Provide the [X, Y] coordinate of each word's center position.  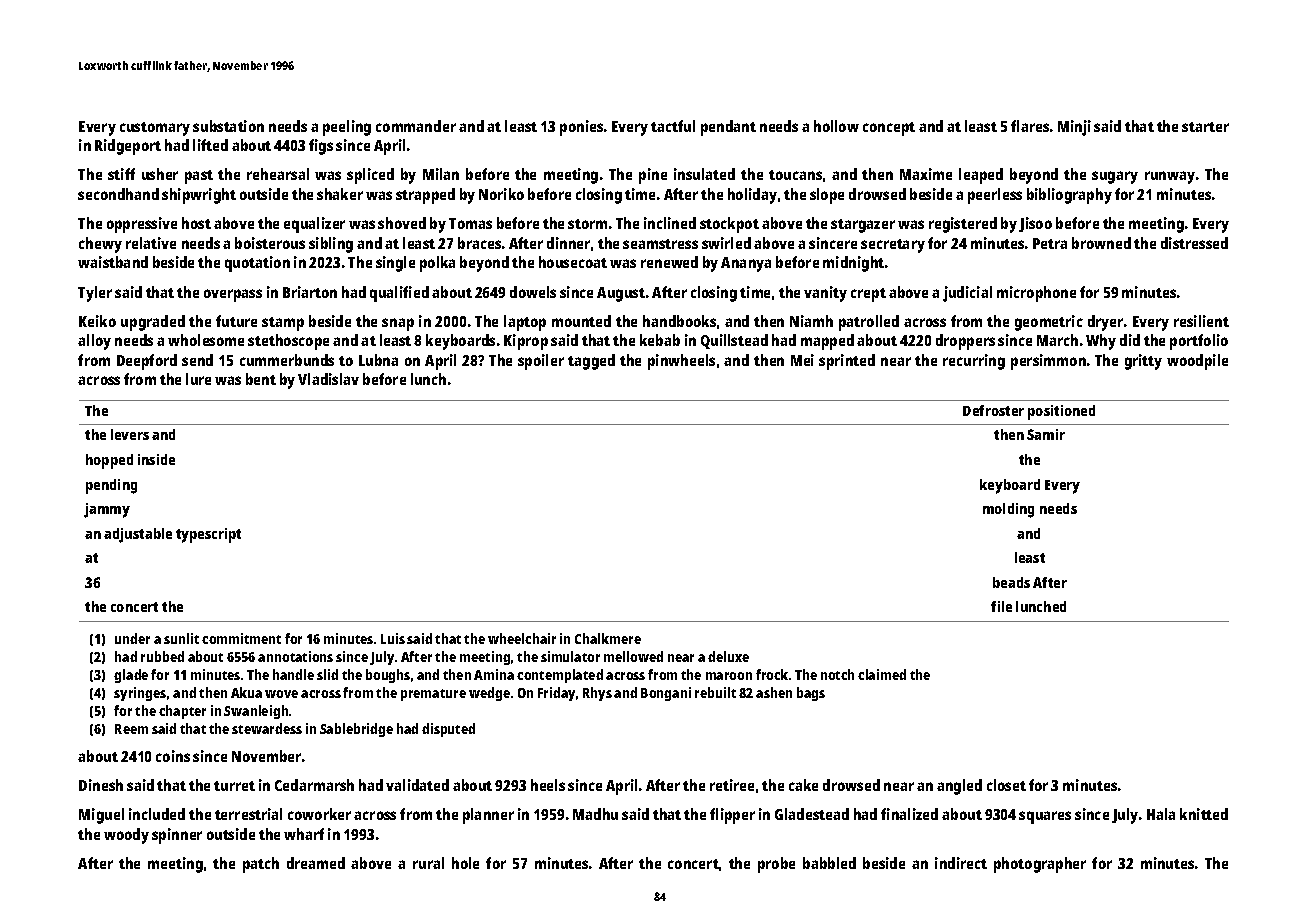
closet [1006, 785]
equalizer [314, 225]
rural [428, 863]
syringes [140, 694]
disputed [448, 730]
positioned [1061, 412]
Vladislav [328, 379]
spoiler [541, 362]
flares [1030, 126]
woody [126, 836]
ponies [581, 128]
